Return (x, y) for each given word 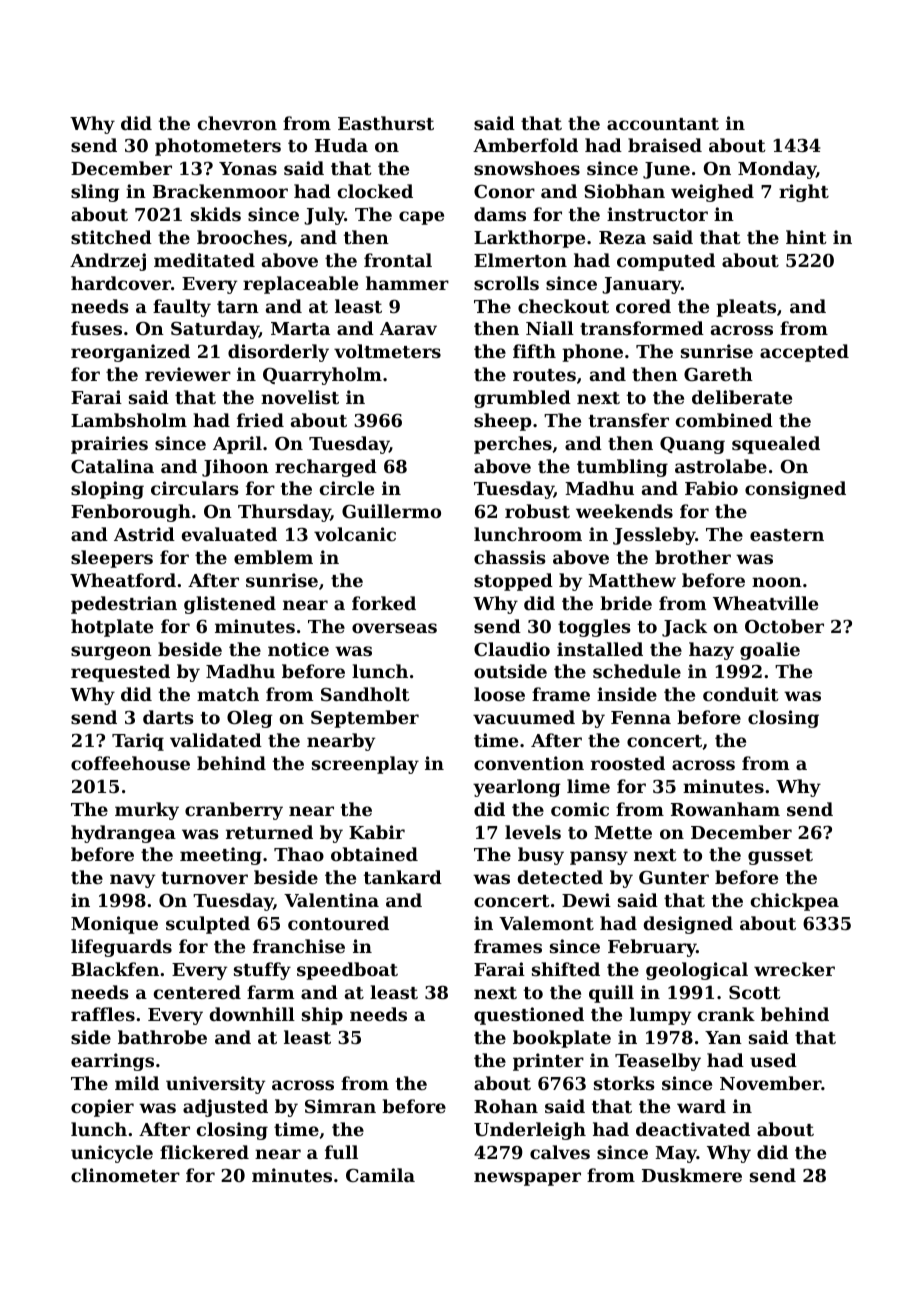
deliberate (742, 397)
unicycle (112, 1154)
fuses (96, 328)
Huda (341, 145)
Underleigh (530, 1131)
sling (95, 193)
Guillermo (391, 511)
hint (806, 237)
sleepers (112, 559)
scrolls (506, 283)
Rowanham (725, 809)
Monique (114, 925)
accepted (804, 353)
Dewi (586, 900)
